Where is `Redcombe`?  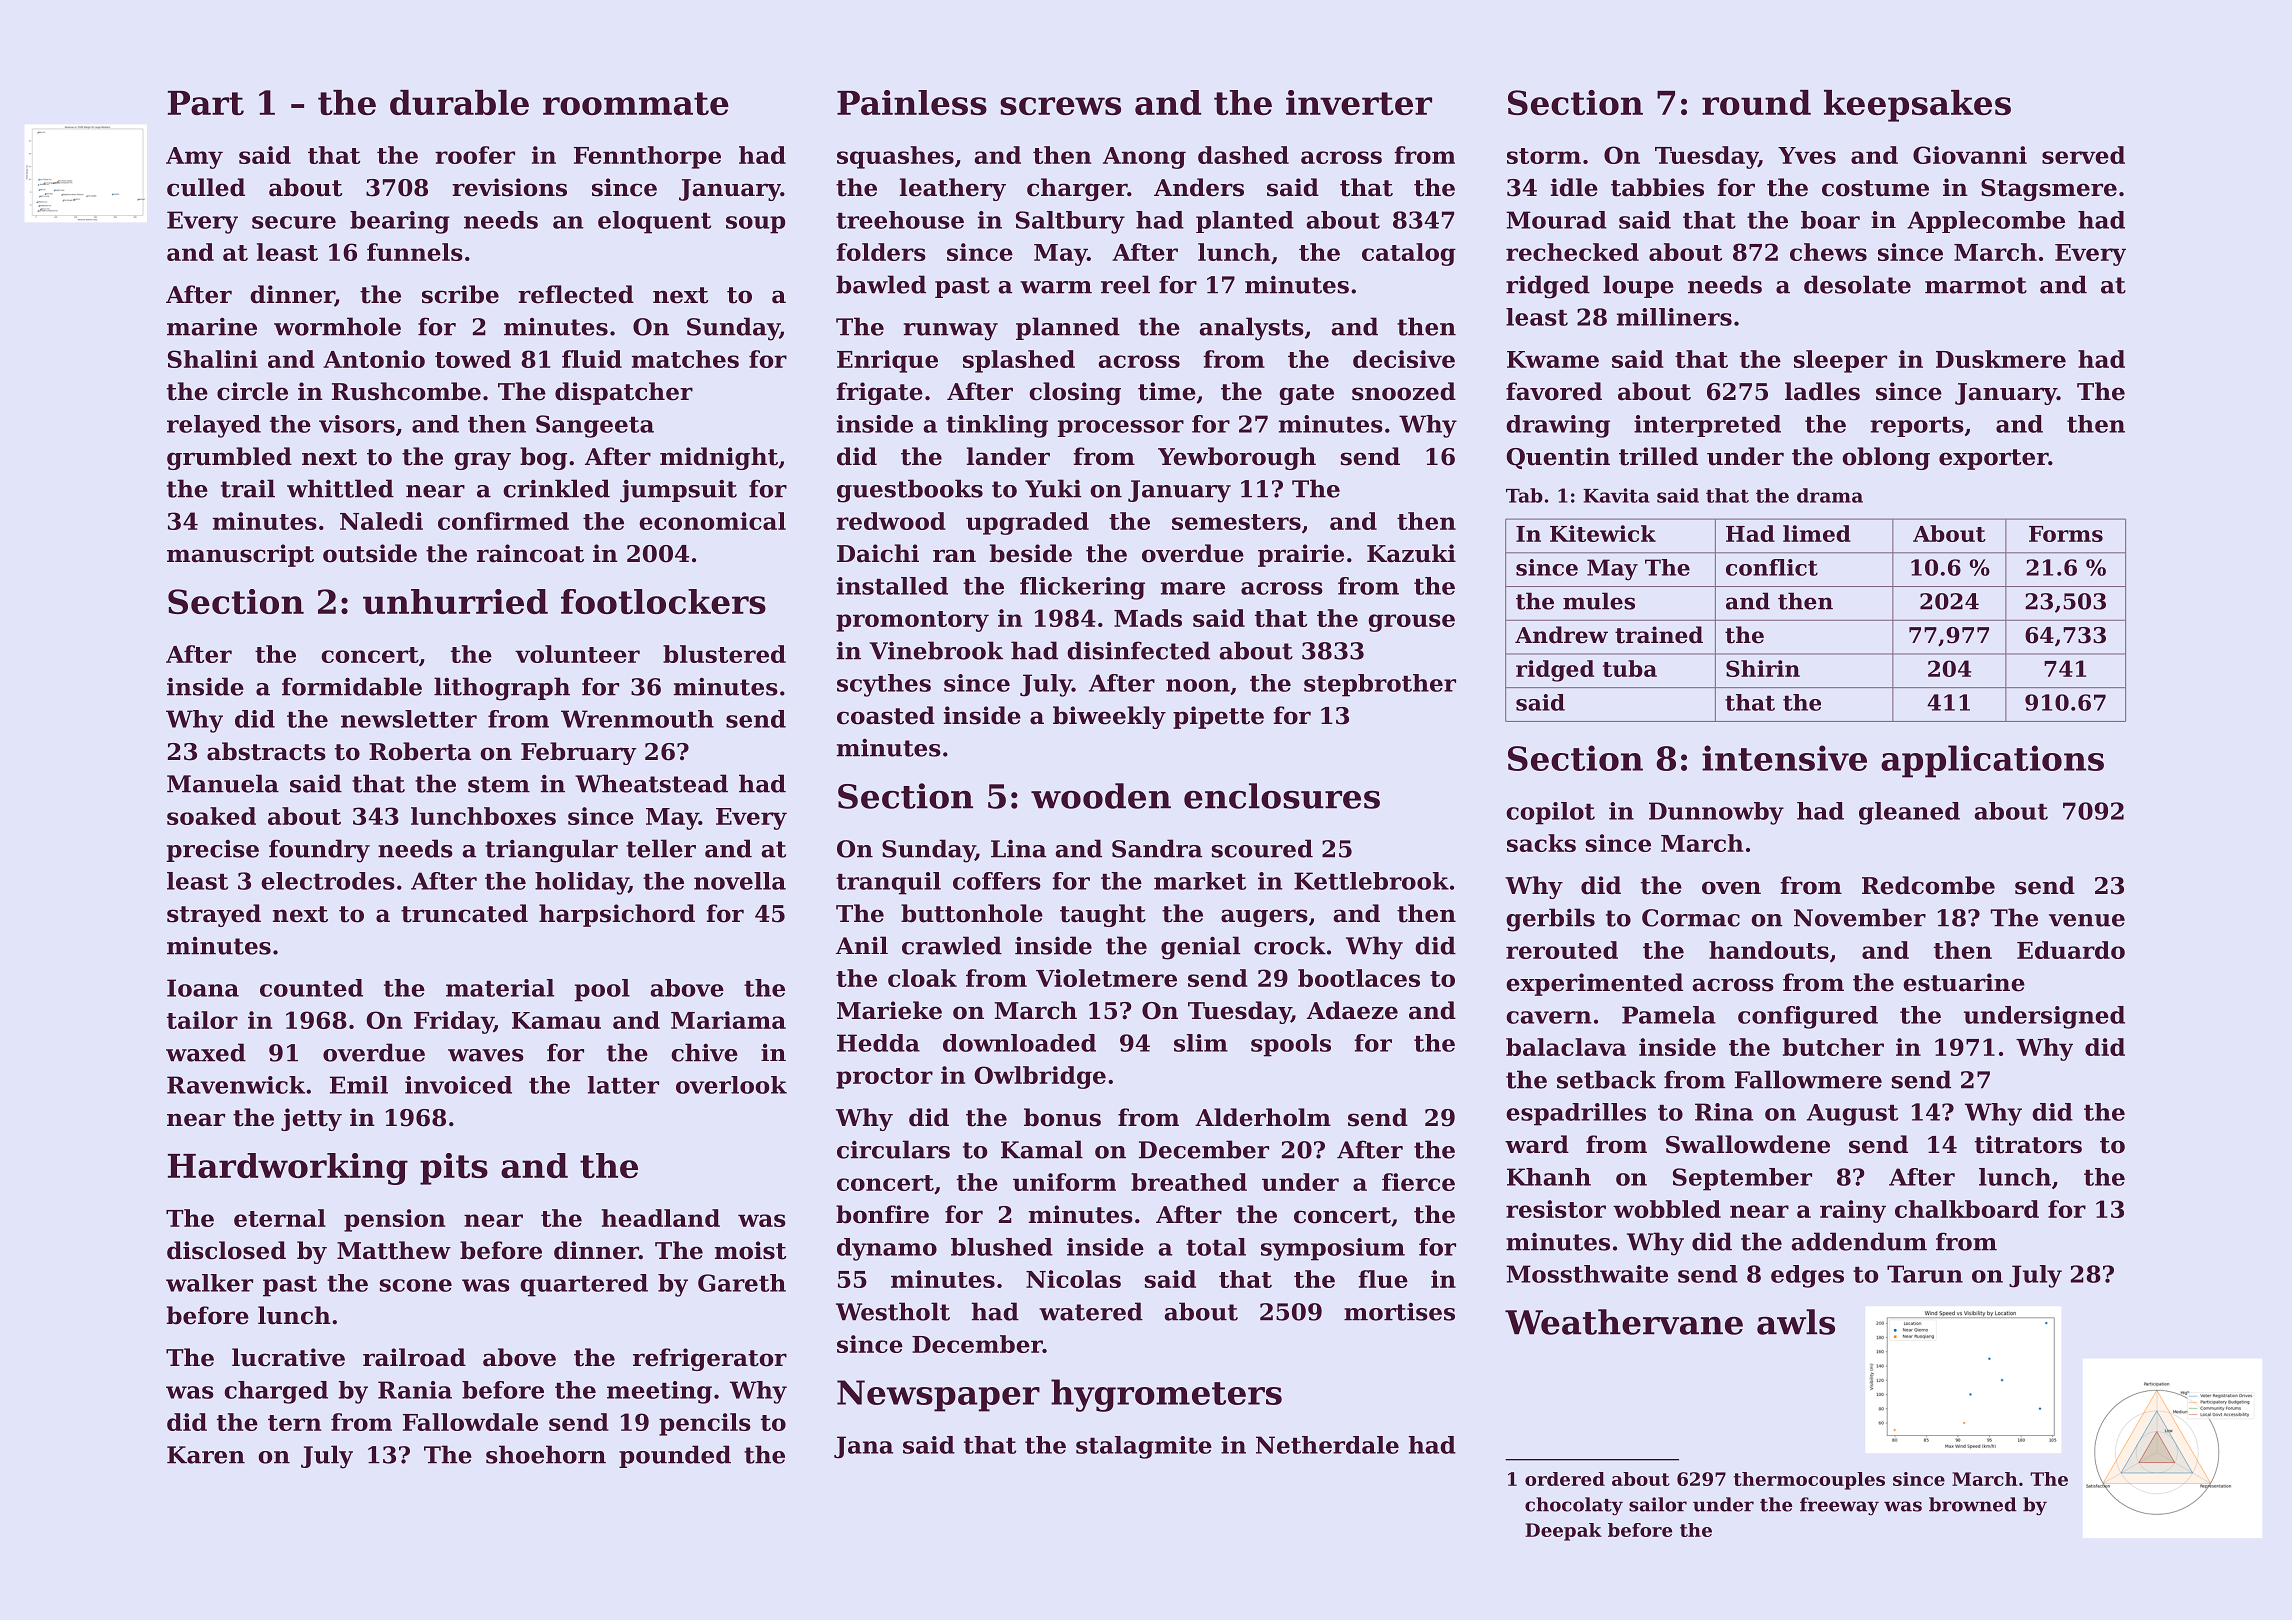 Redcombe is located at coordinates (1928, 885).
